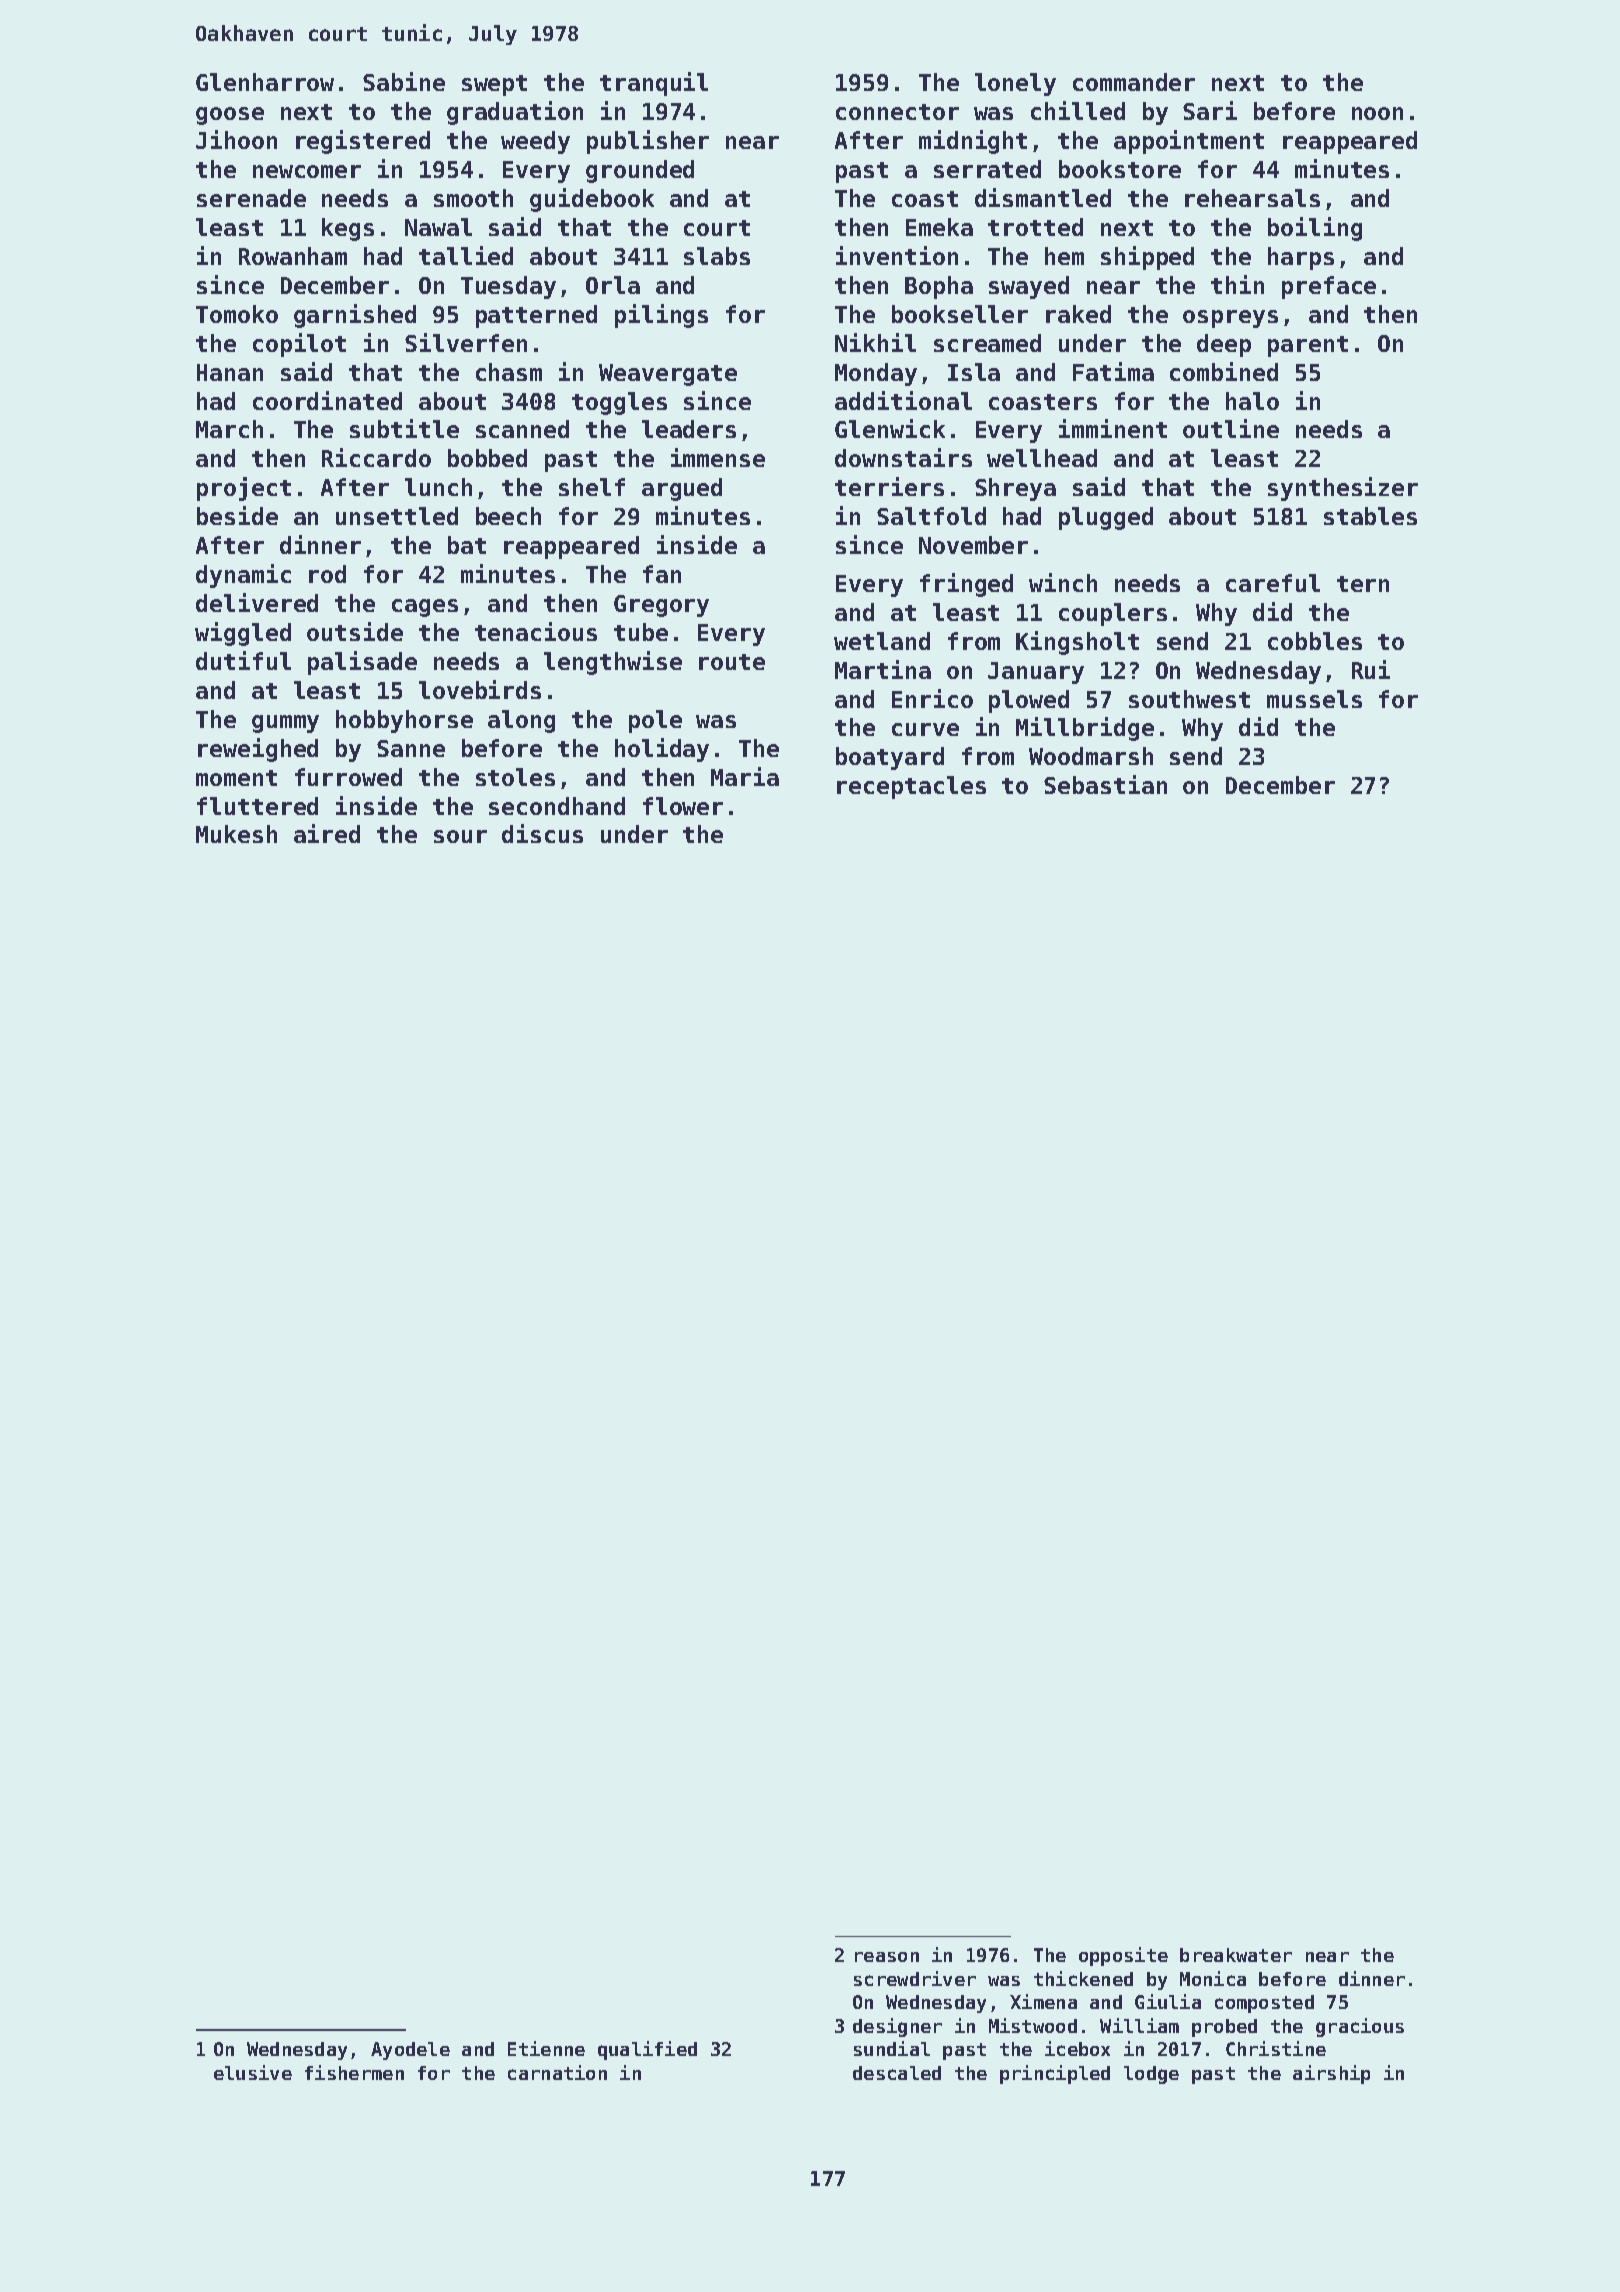 The image size is (1620, 2292). I want to click on flower, so click(683, 806).
